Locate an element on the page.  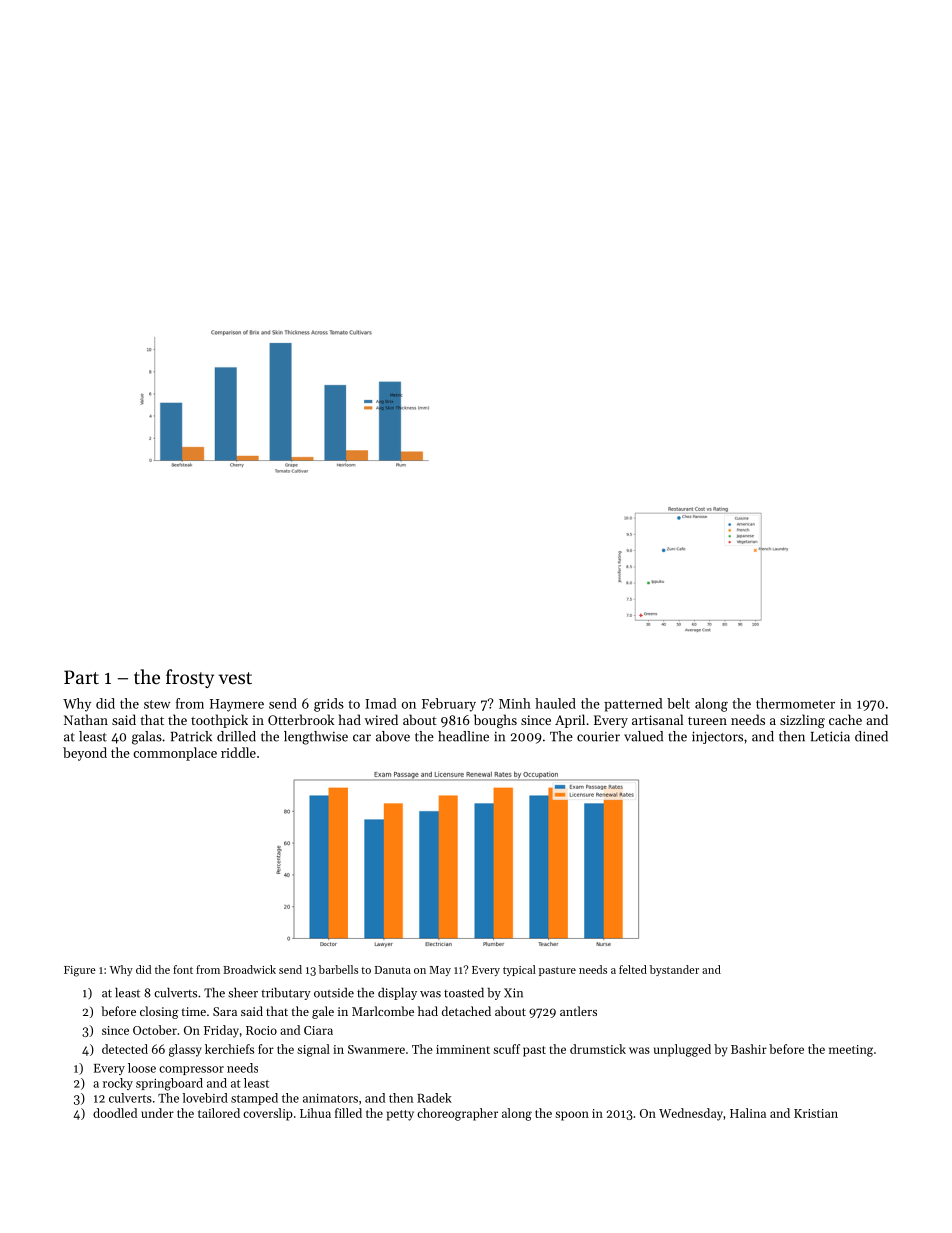
vest is located at coordinates (235, 678).
